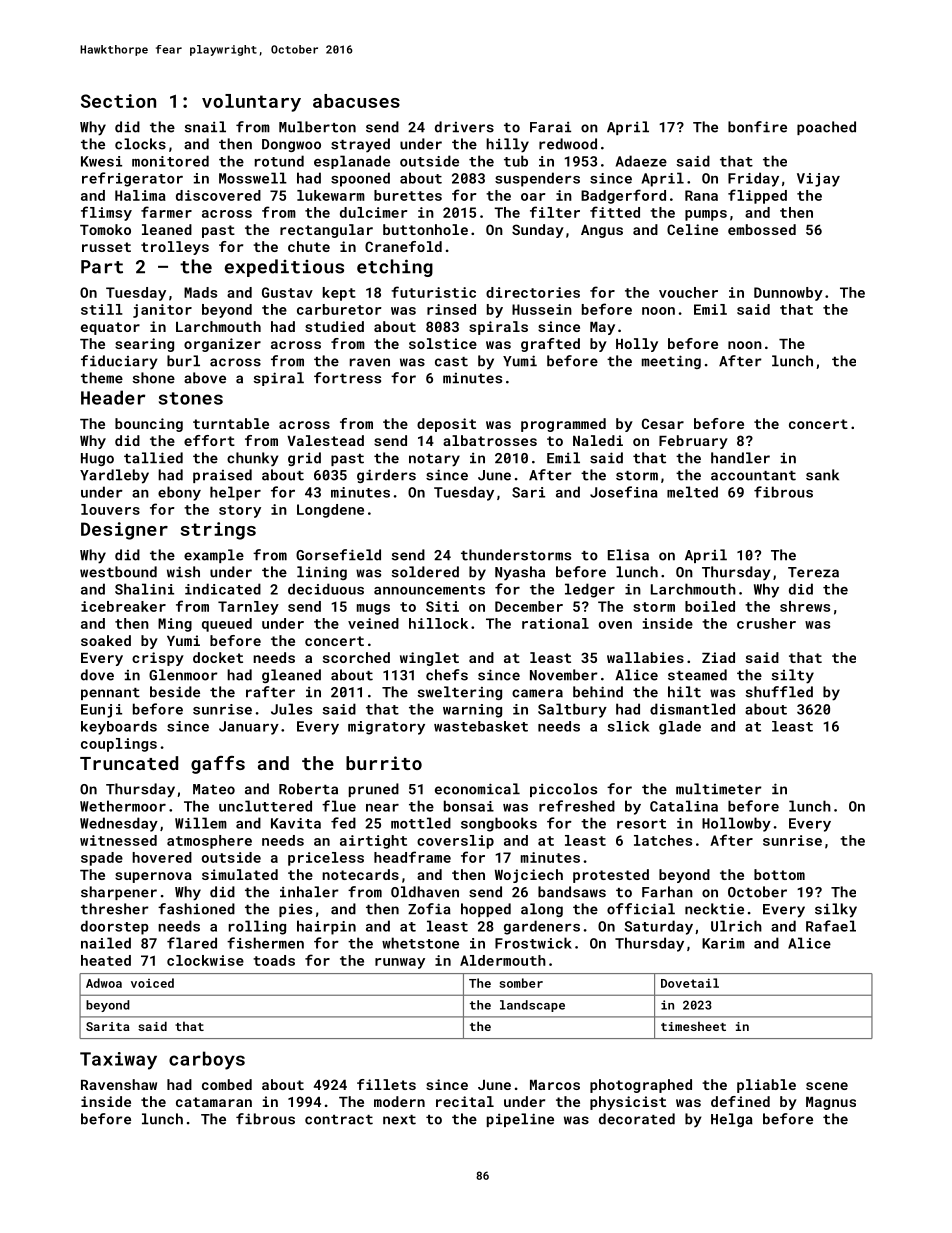 The width and height of the document is (952, 1233). I want to click on abacuses, so click(356, 101).
